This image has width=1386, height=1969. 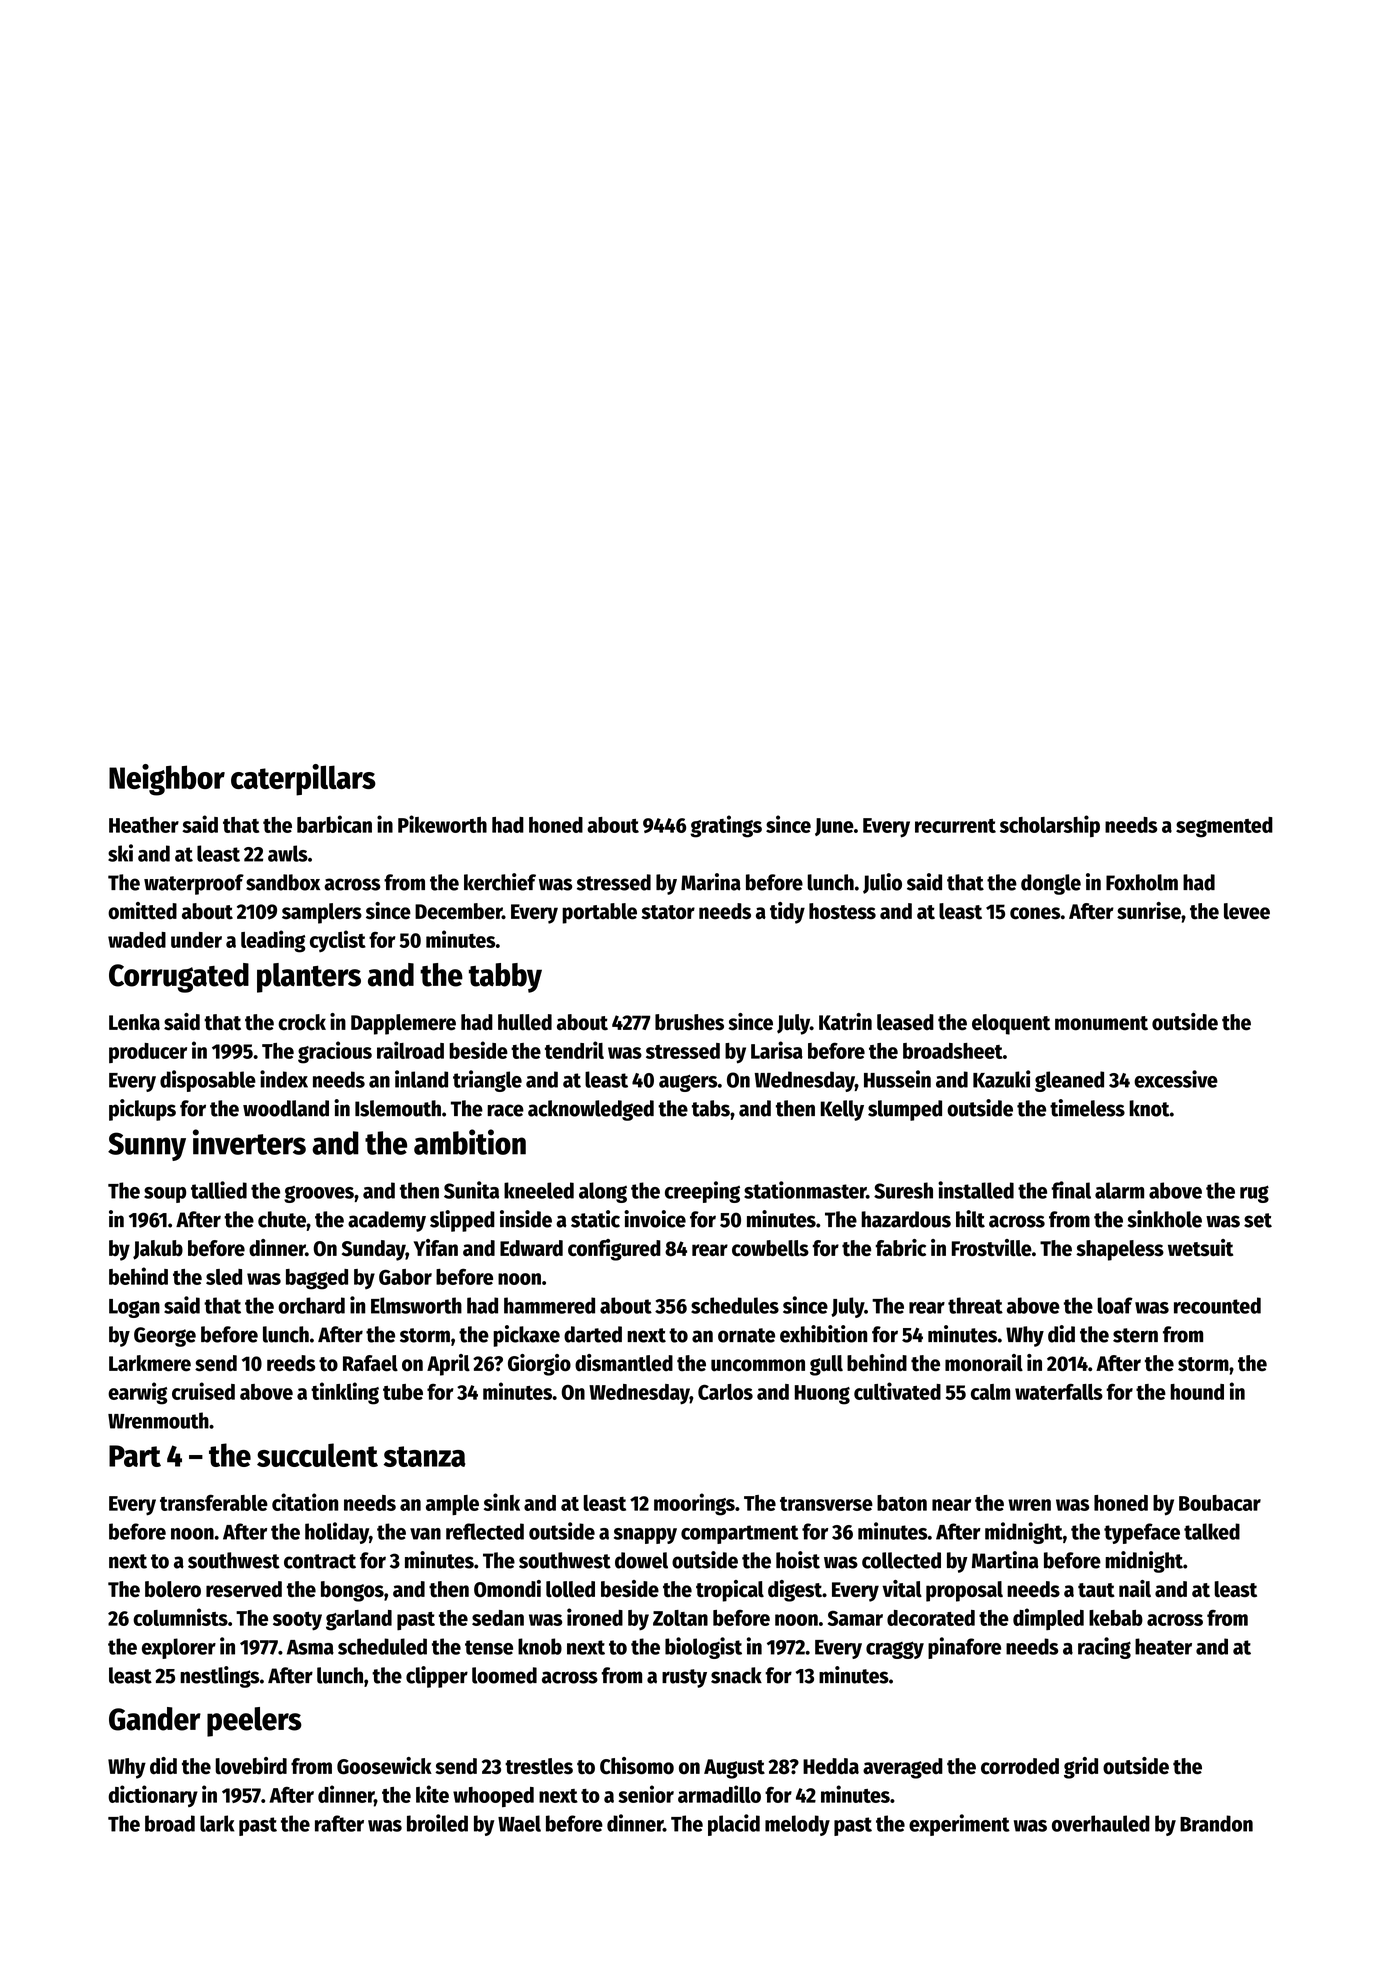 I want to click on Giorgio, so click(x=539, y=1365).
